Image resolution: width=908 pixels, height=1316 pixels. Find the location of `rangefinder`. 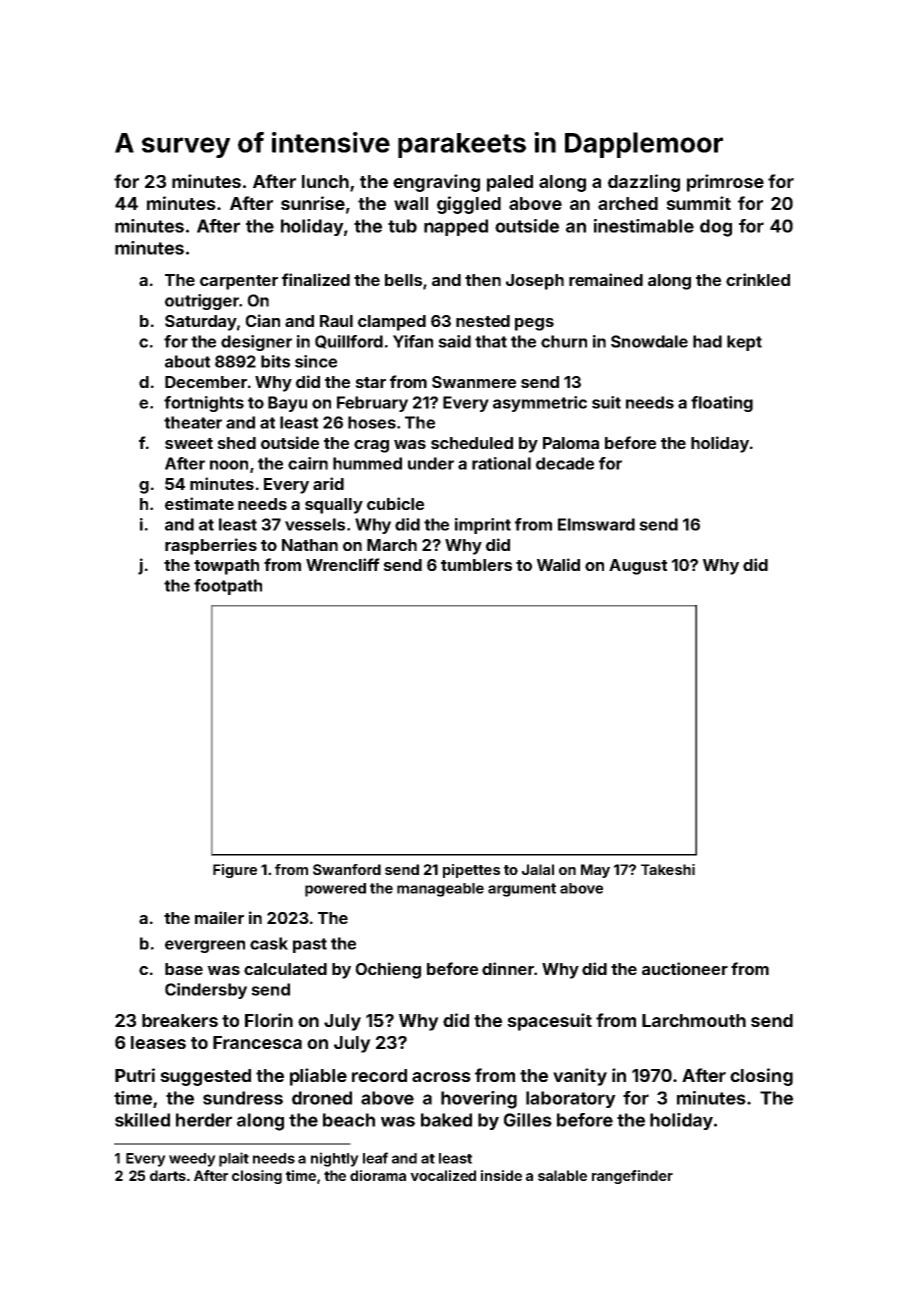

rangefinder is located at coordinates (632, 1177).
